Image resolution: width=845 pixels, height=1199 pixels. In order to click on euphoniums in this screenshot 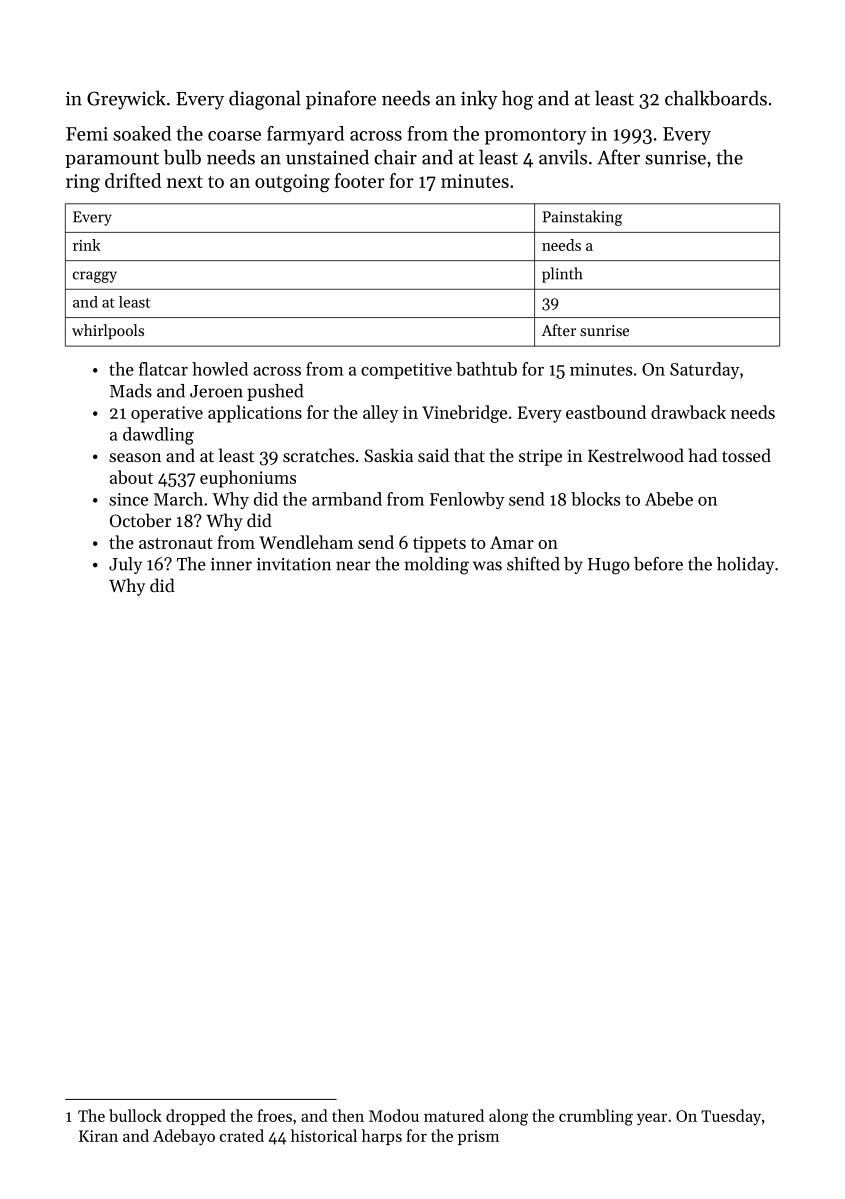, I will do `click(248, 479)`.
